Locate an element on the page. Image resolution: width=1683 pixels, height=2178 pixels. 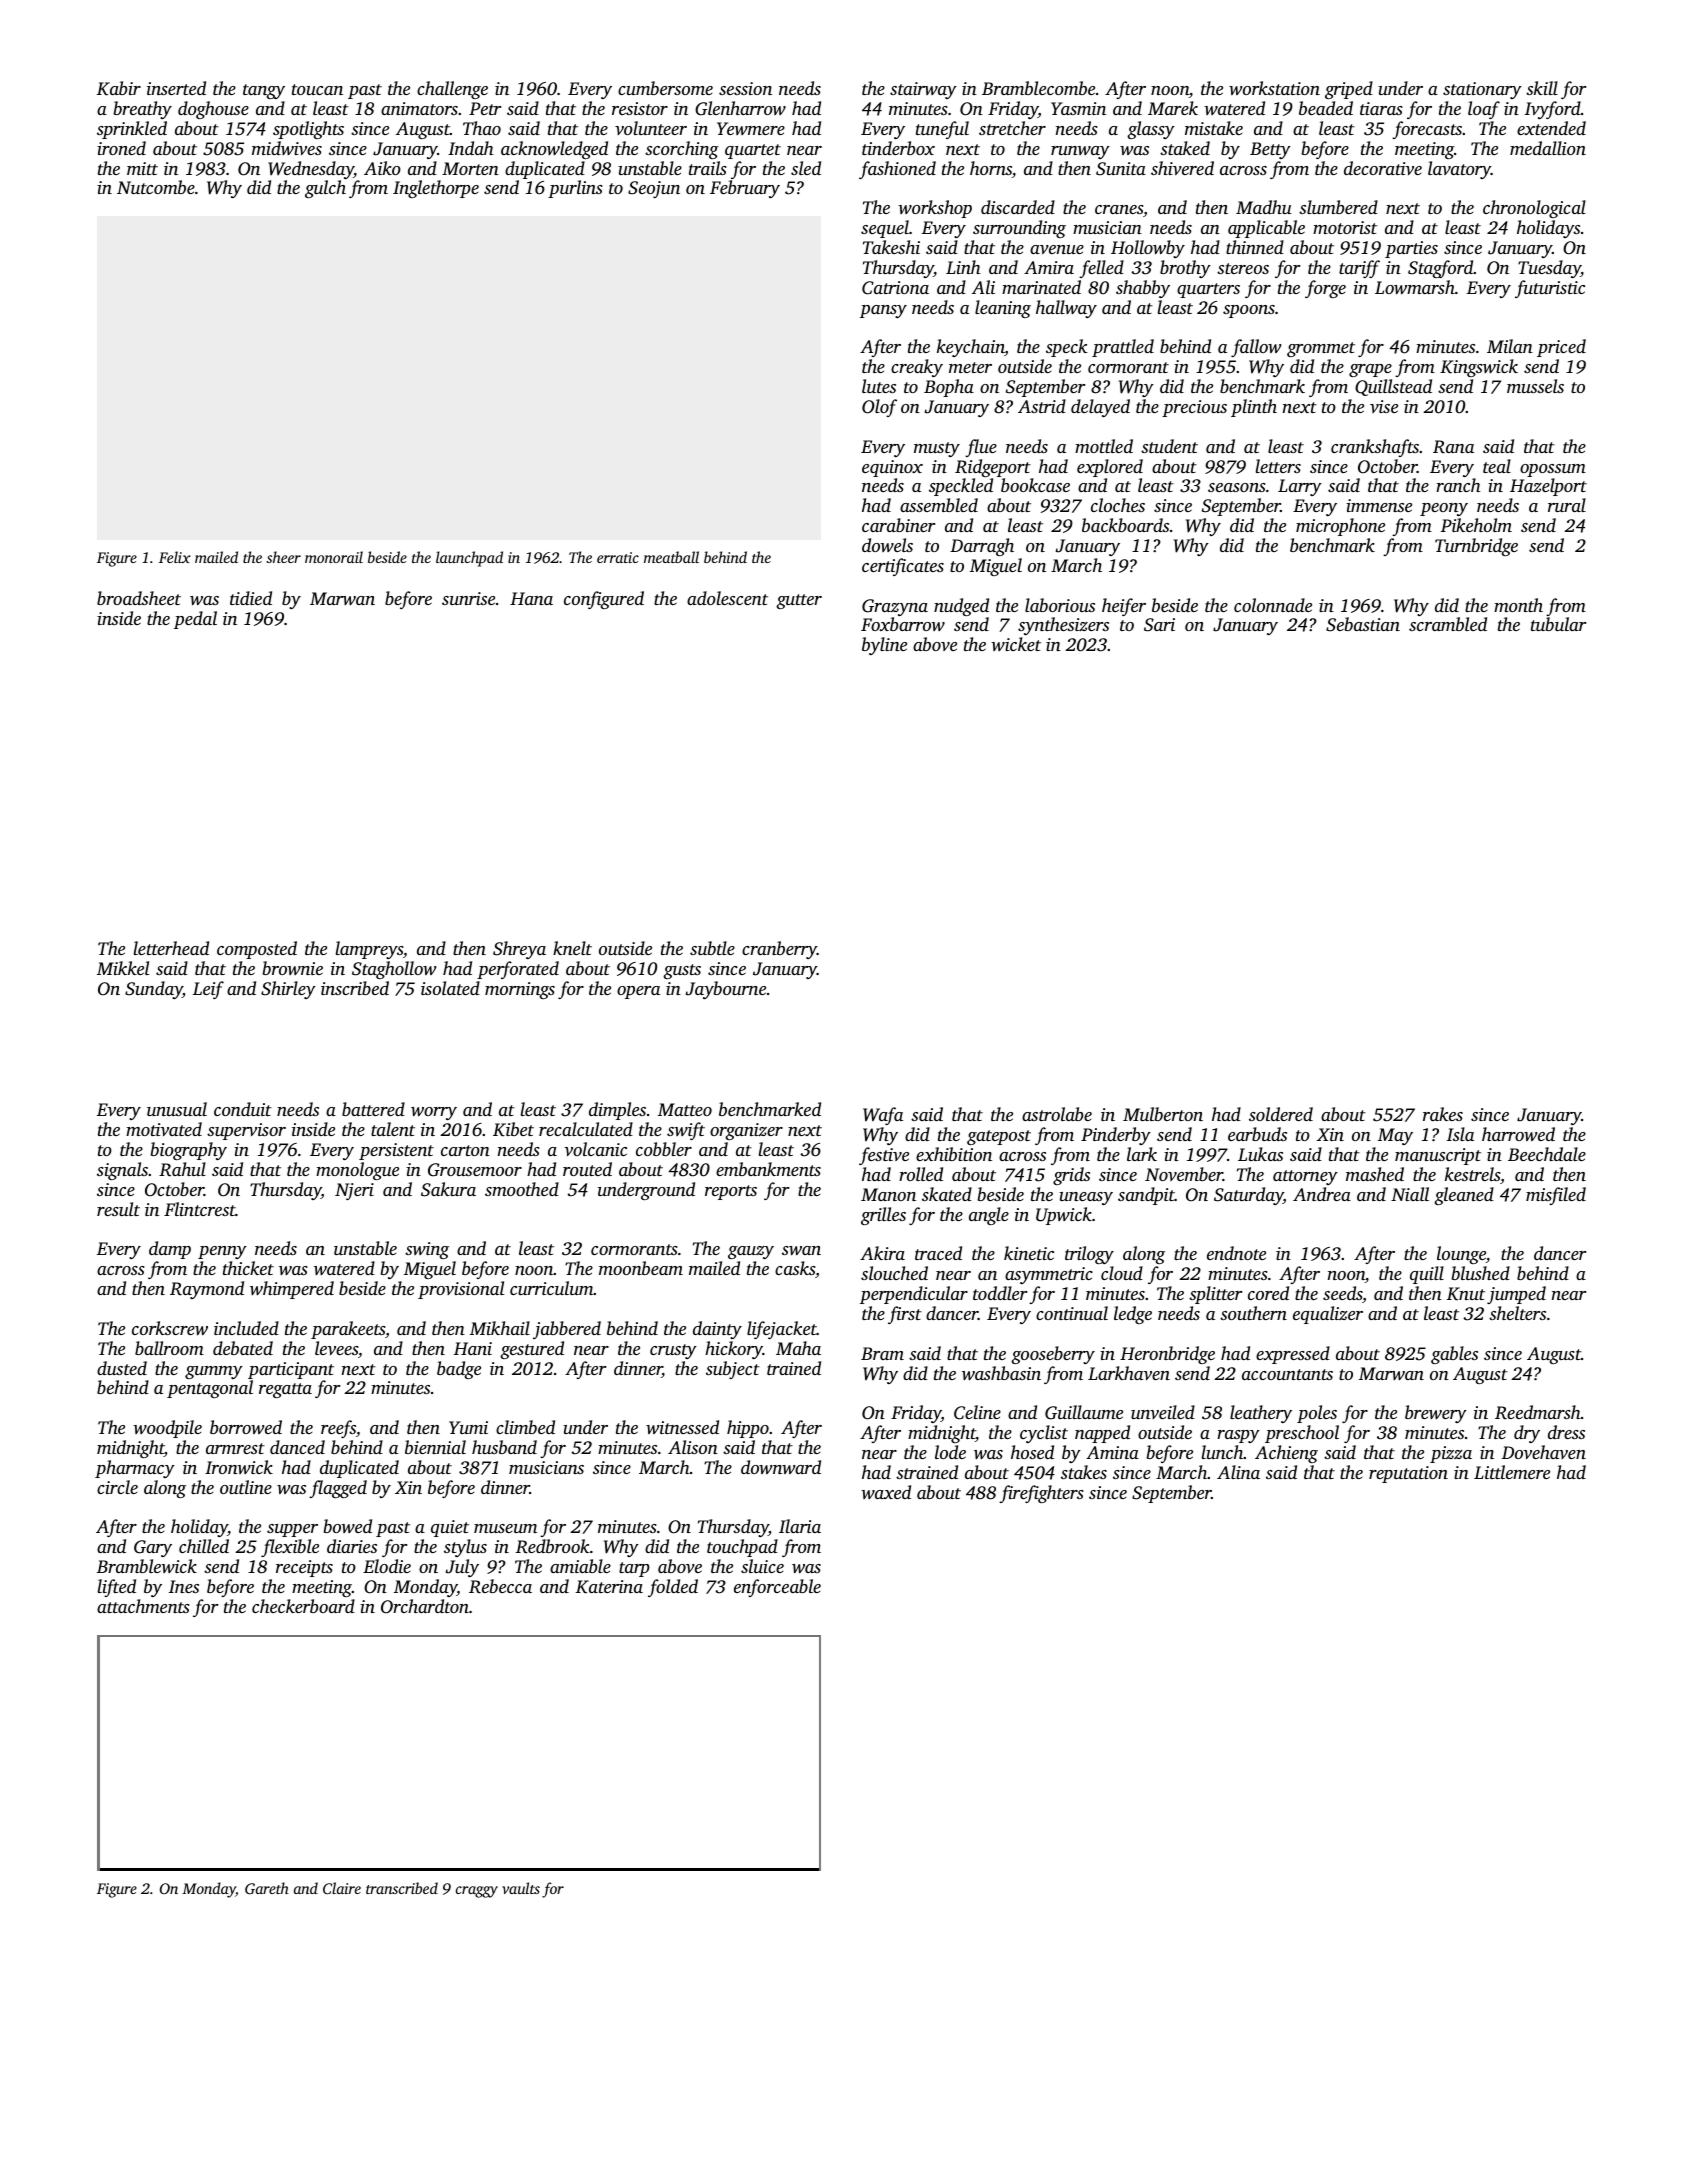
routed is located at coordinates (587, 1169).
